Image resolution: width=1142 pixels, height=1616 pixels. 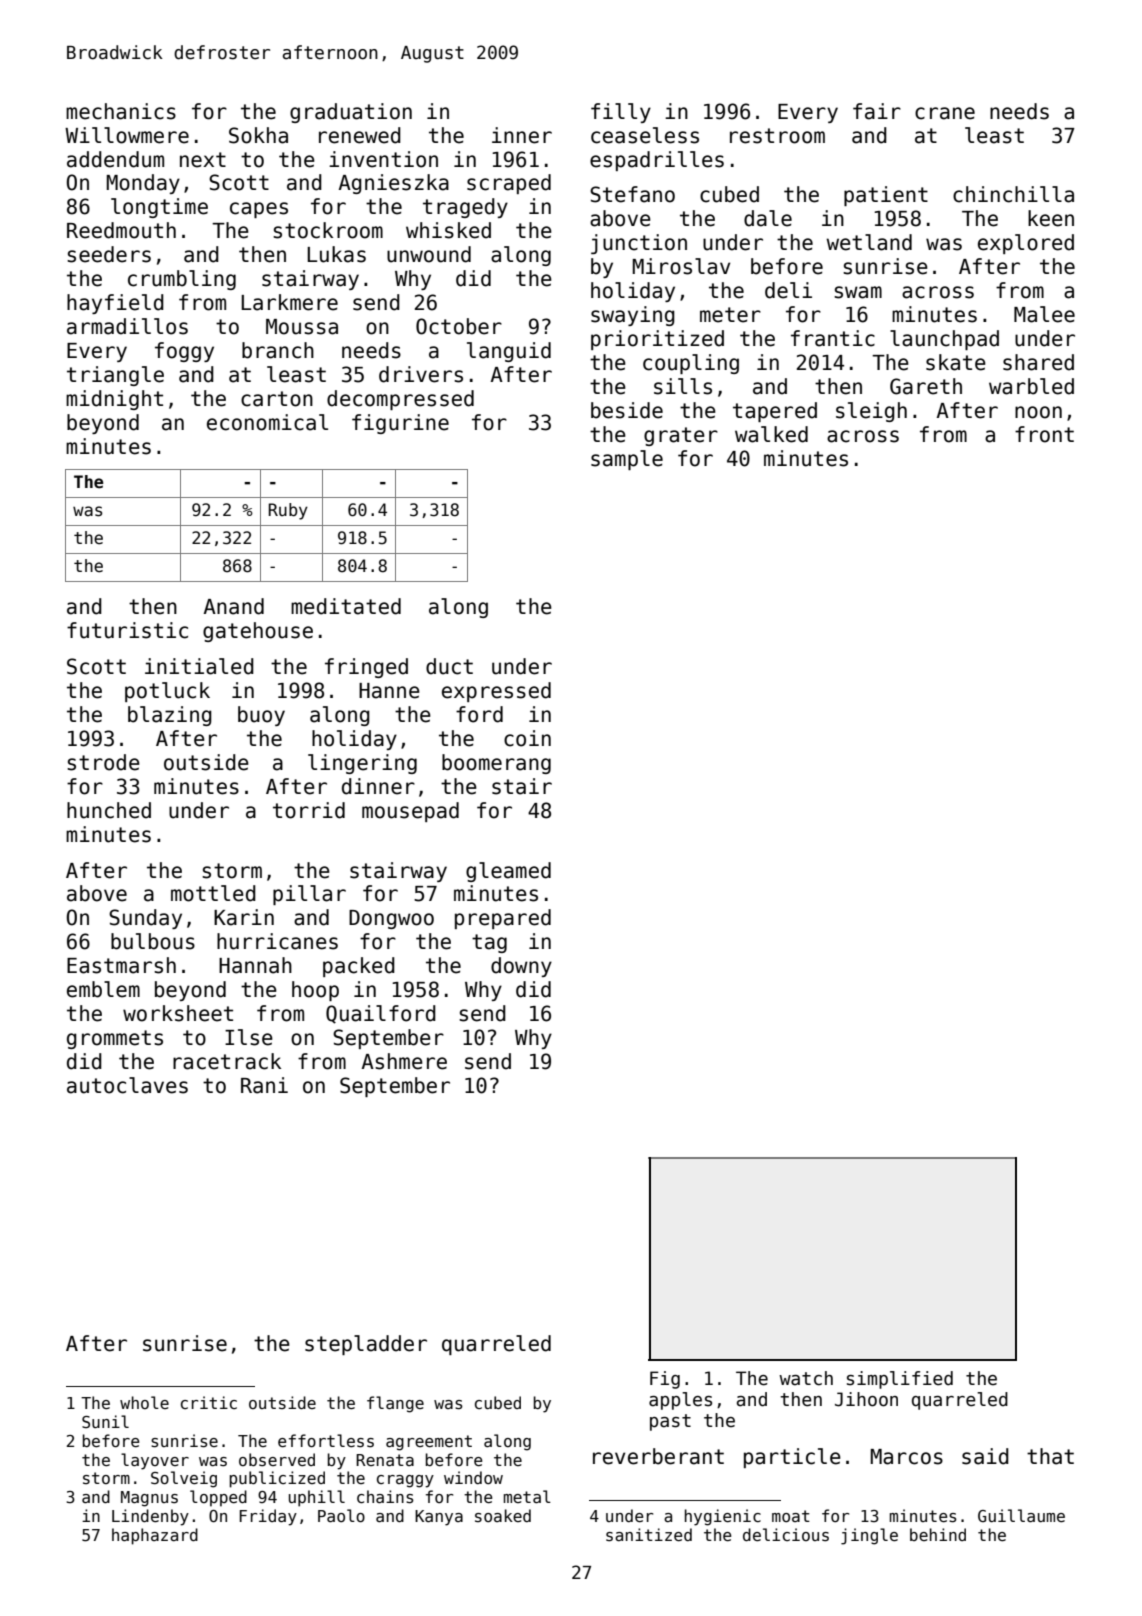 I want to click on Anand, so click(x=234, y=606).
